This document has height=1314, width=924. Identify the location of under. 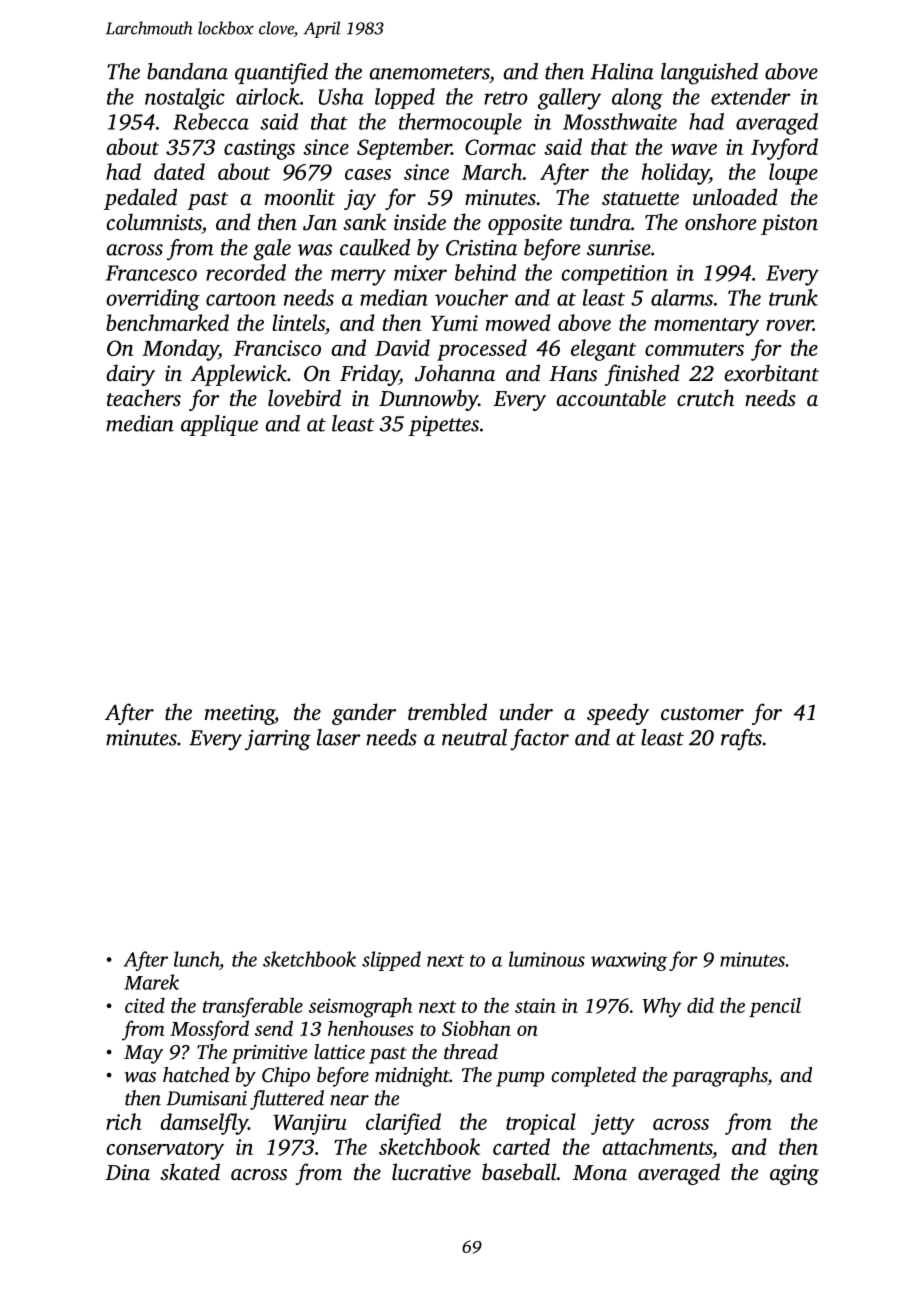
(526, 711).
